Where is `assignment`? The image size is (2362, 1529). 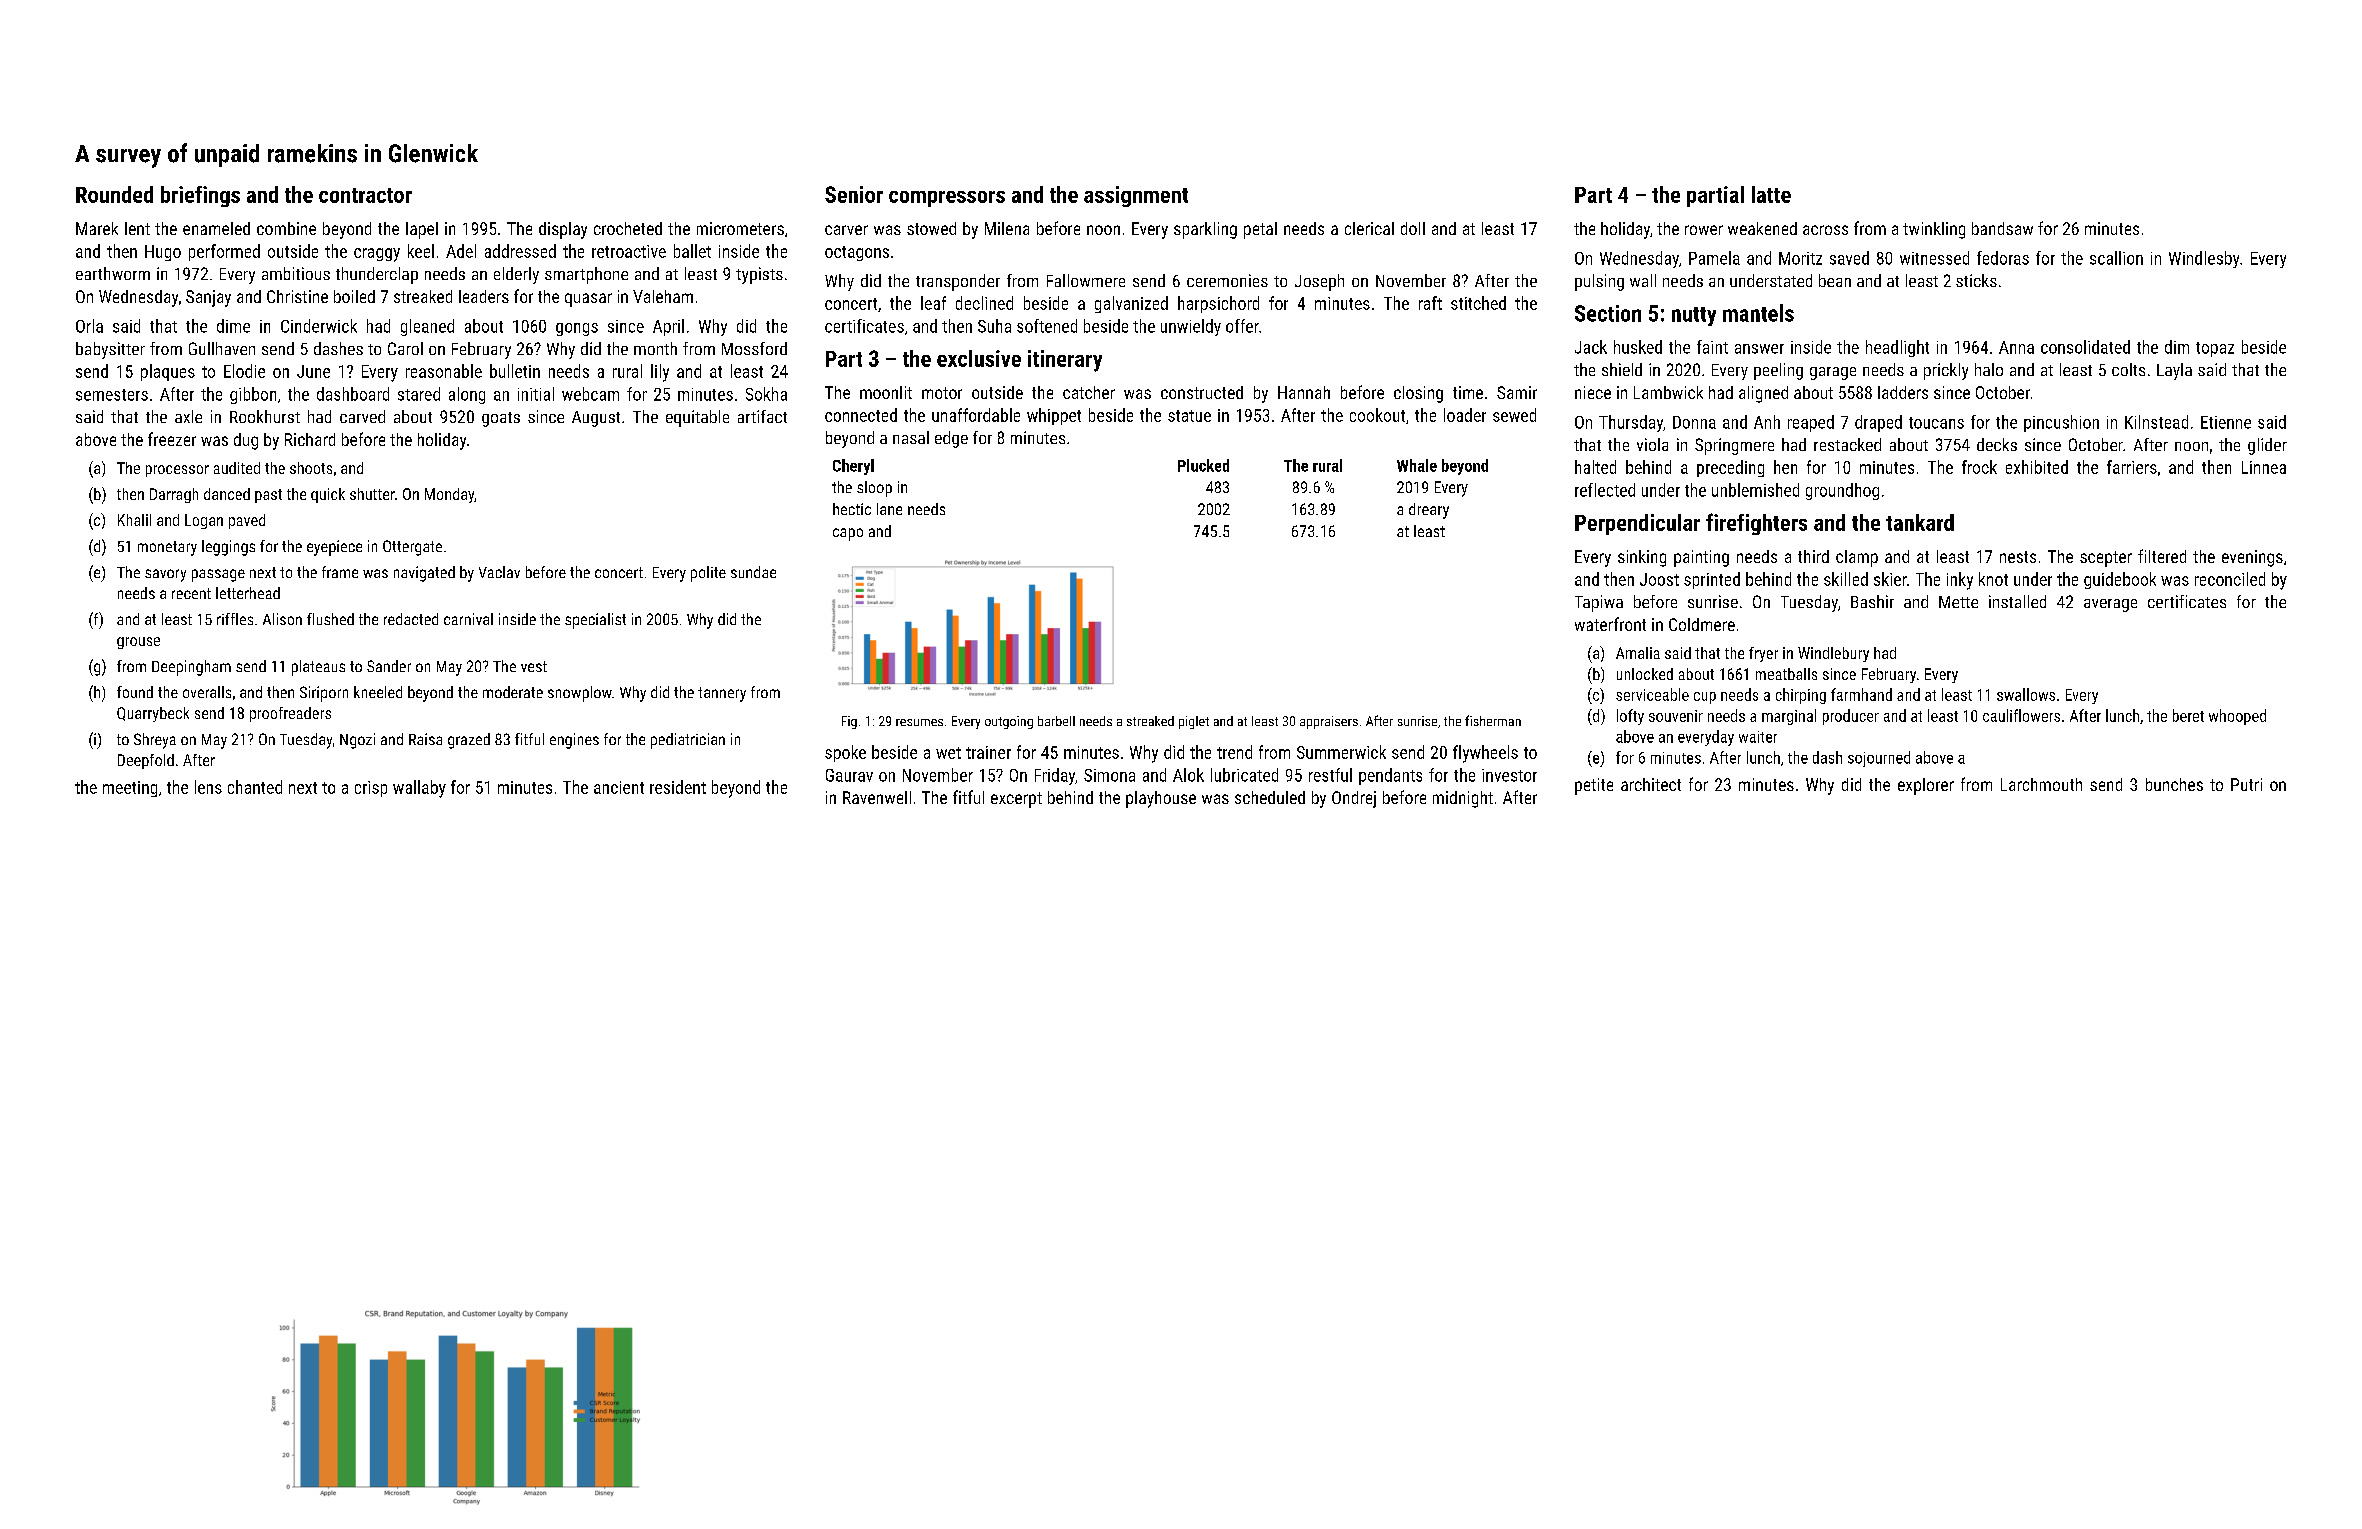 assignment is located at coordinates (1136, 196).
